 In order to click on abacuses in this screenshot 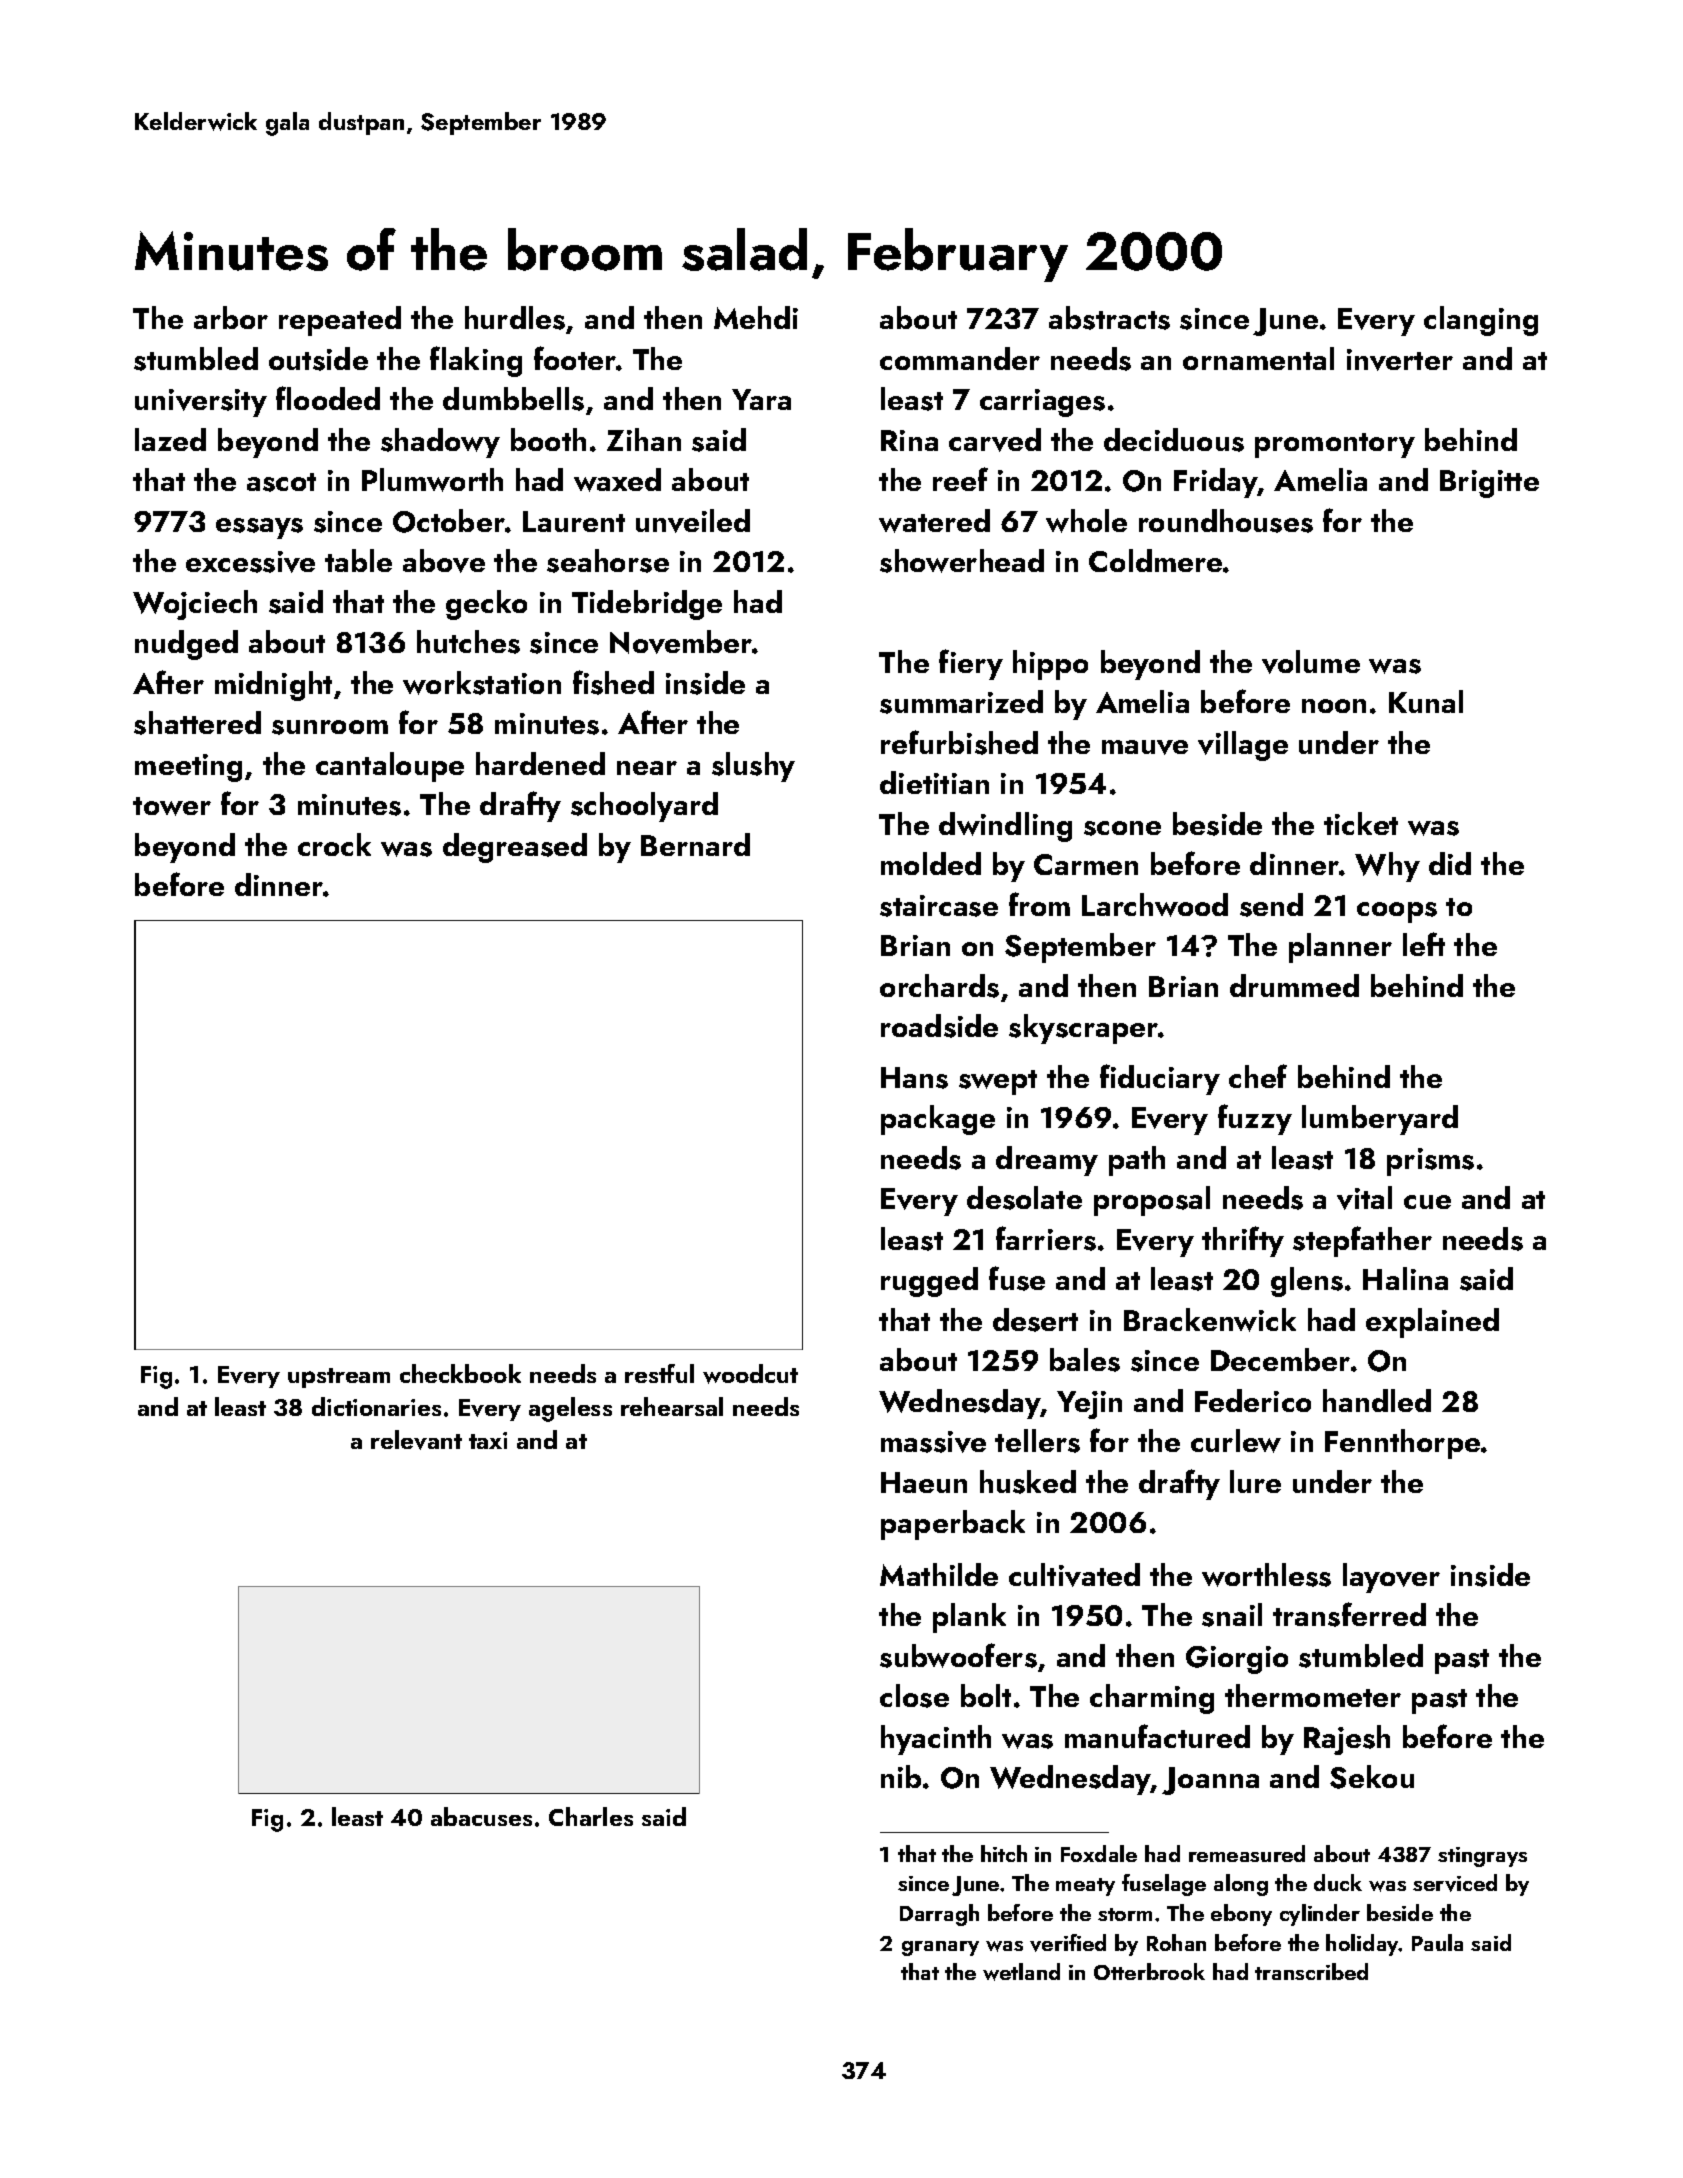, I will do `click(481, 1816)`.
